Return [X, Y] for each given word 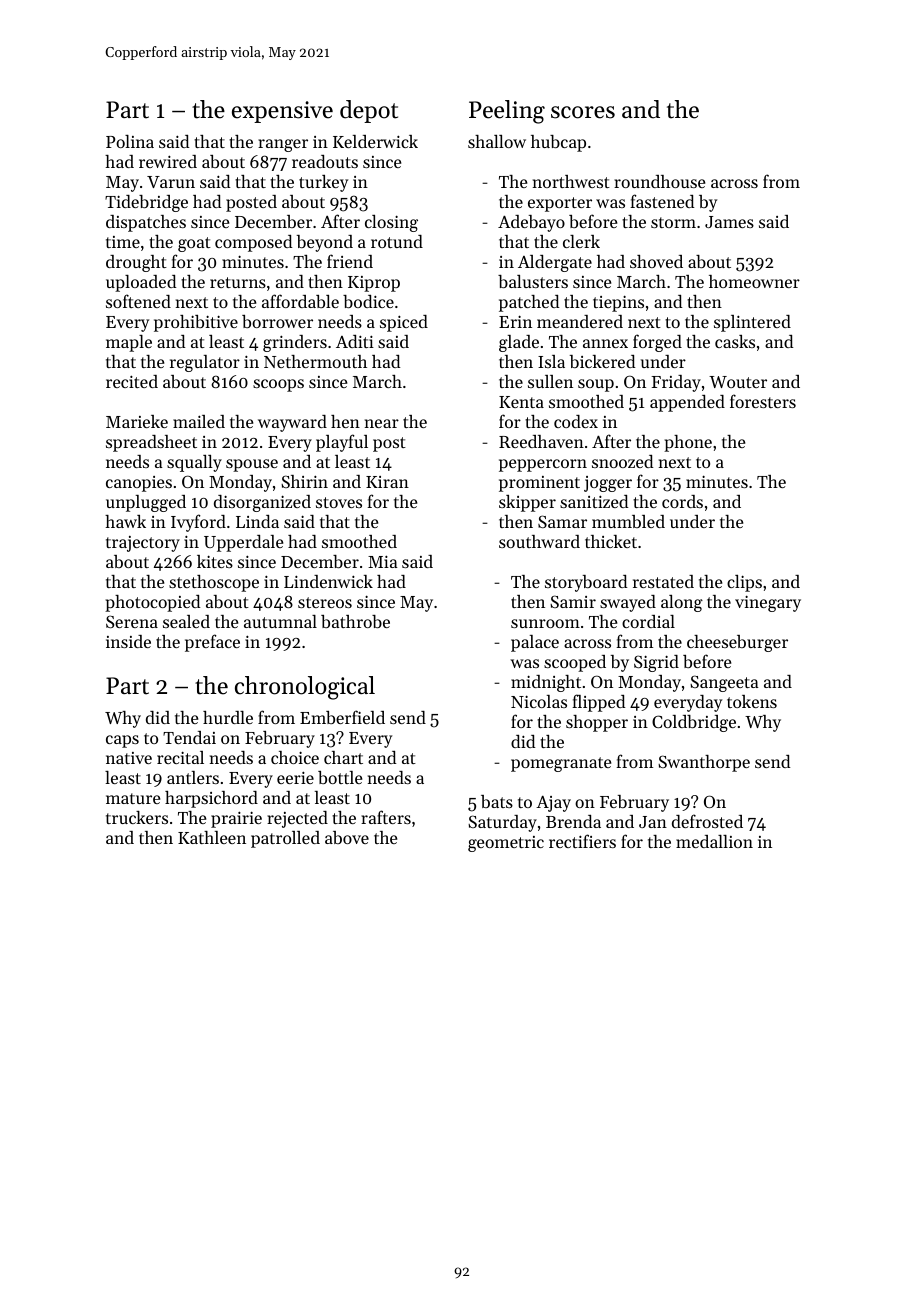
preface [212, 643]
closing [391, 223]
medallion [714, 841]
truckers [137, 817]
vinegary [768, 603]
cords [682, 501]
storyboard [586, 583]
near [382, 423]
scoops [278, 385]
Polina [130, 141]
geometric [506, 844]
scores [583, 112]
